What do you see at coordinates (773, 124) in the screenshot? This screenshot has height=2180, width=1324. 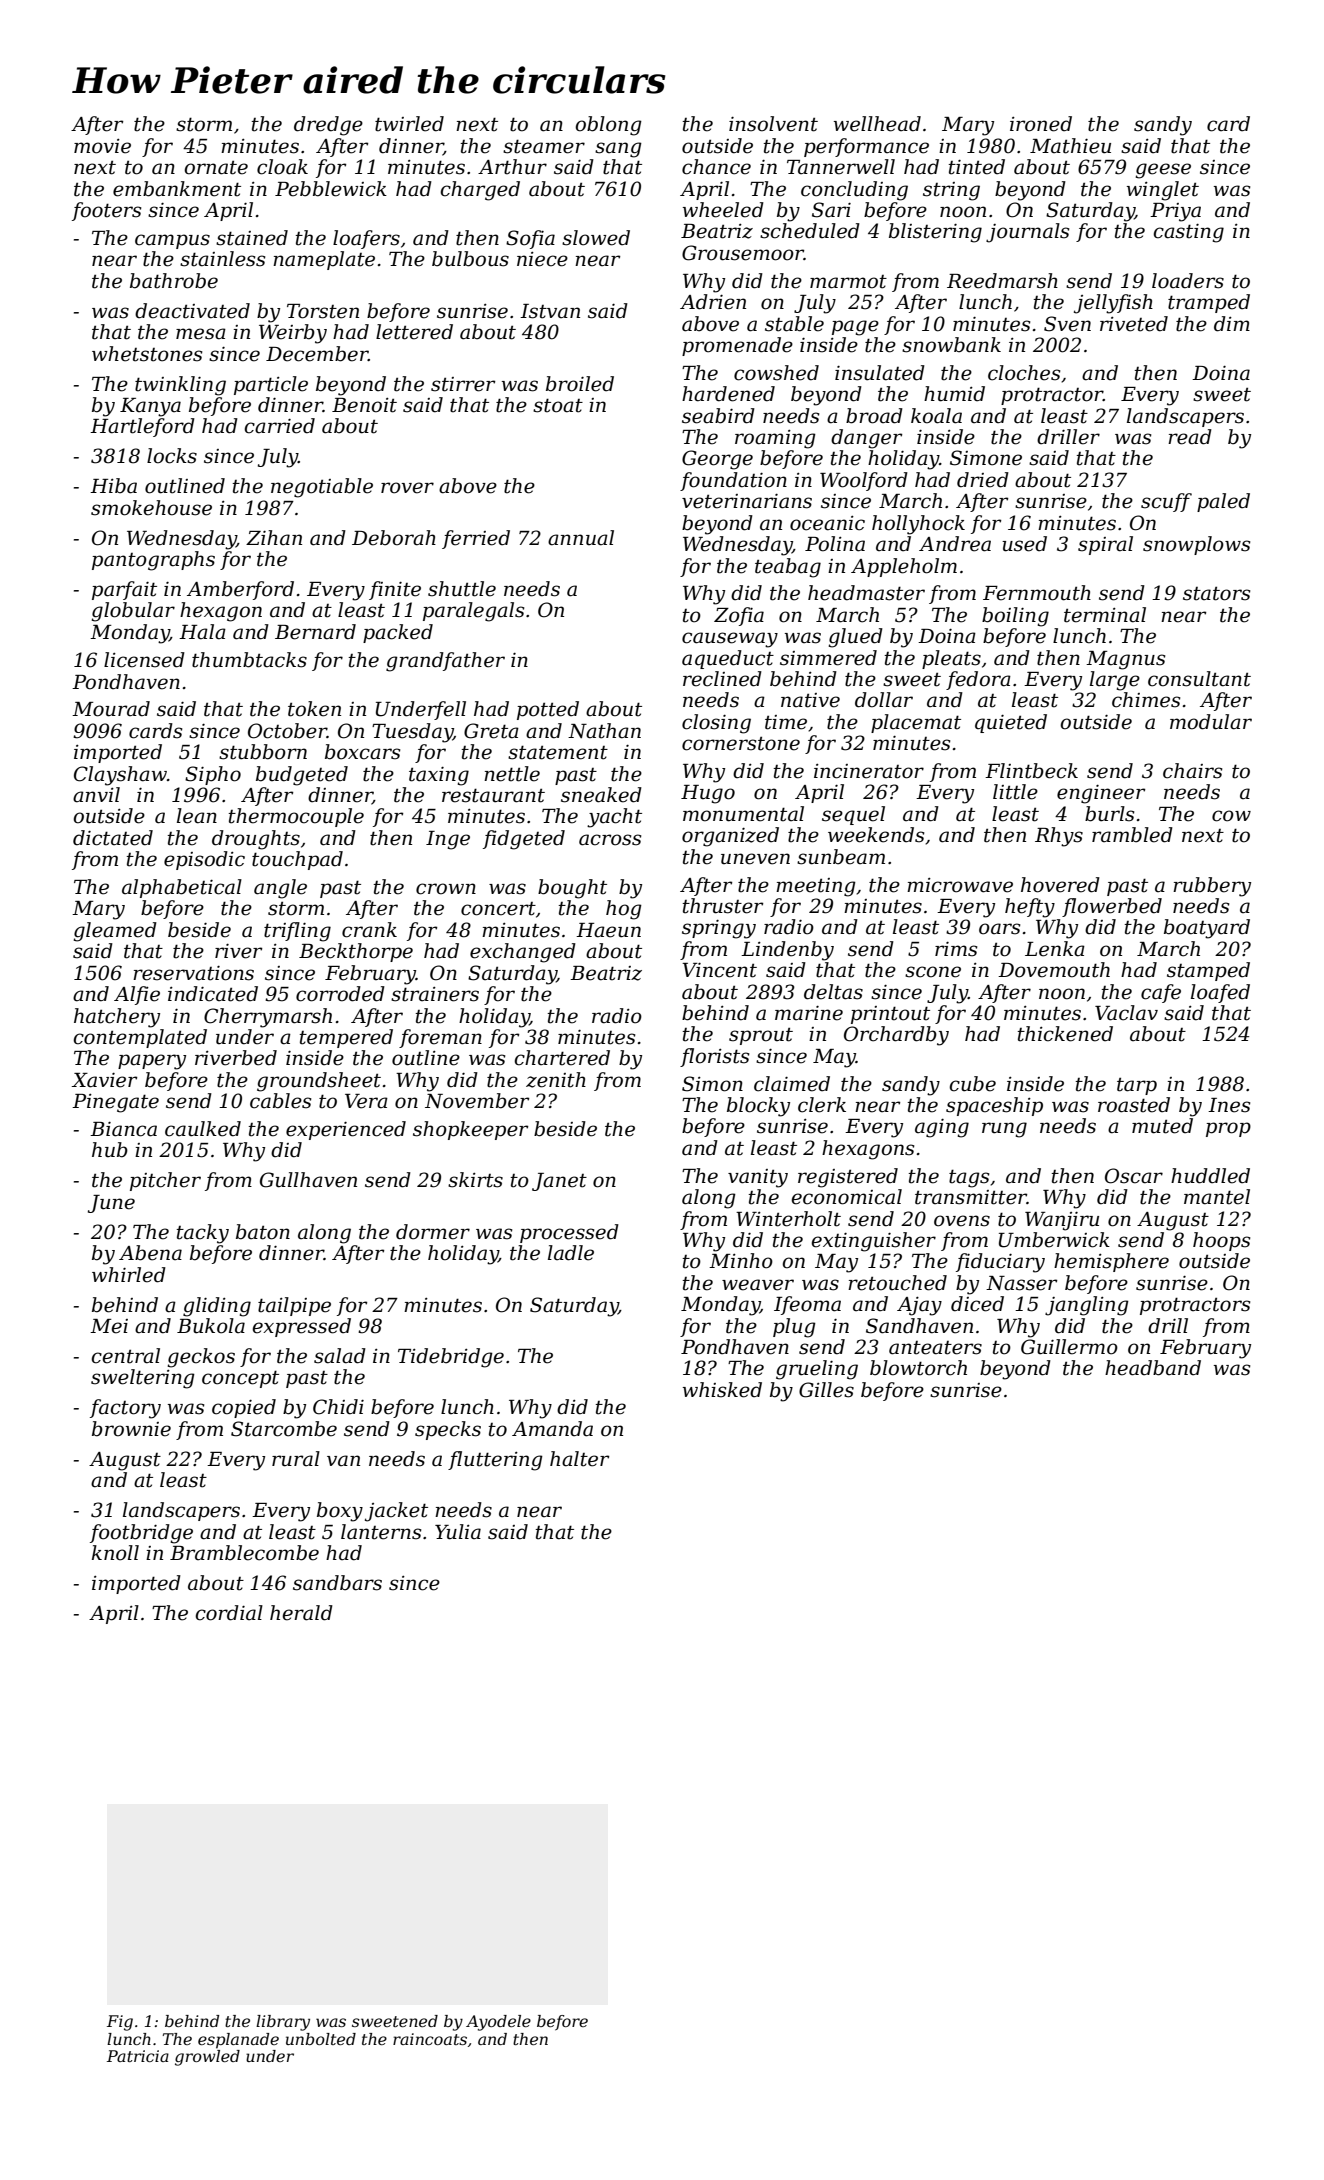 I see `insolvent` at bounding box center [773, 124].
